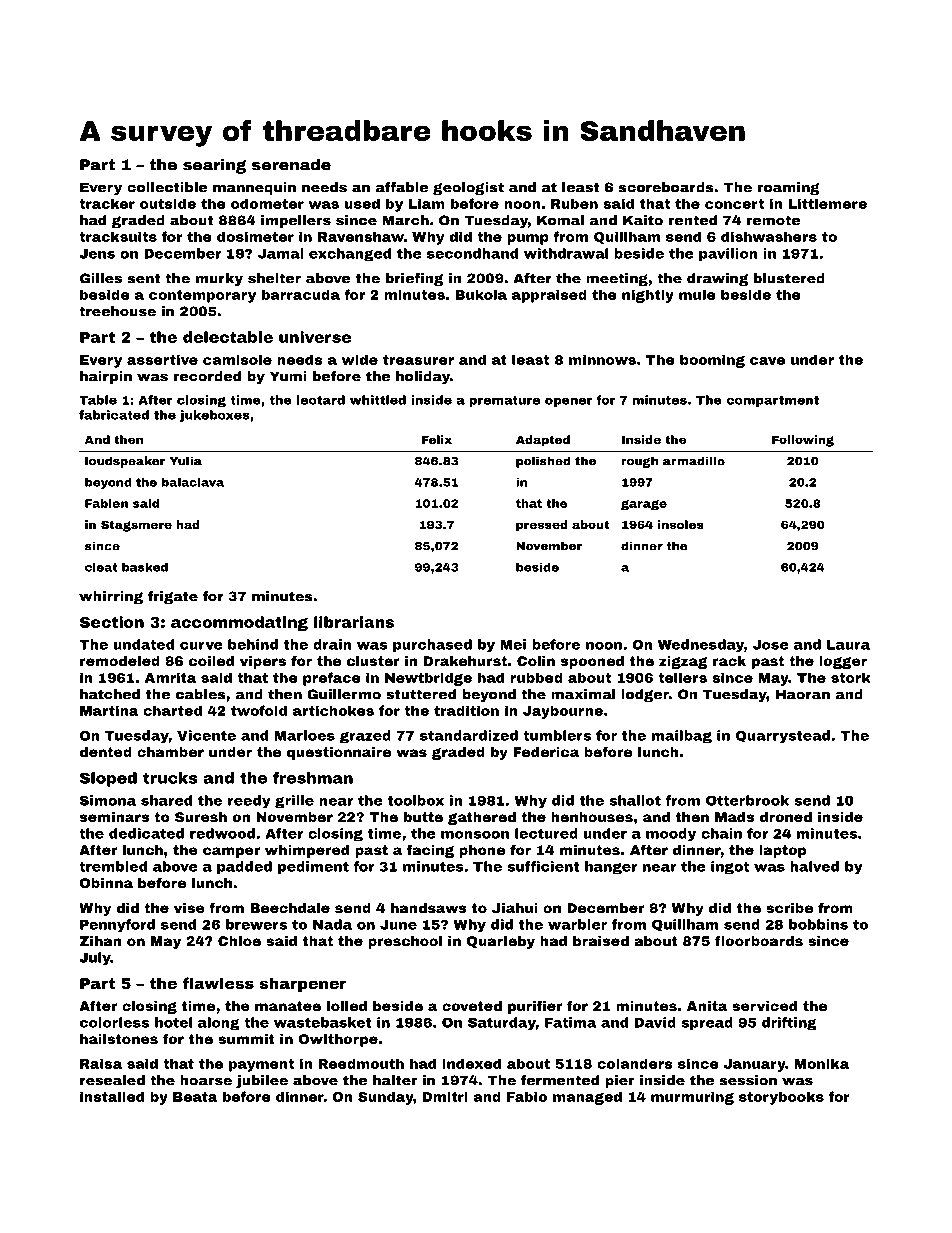 Image resolution: width=952 pixels, height=1233 pixels. Describe the element at coordinates (759, 940) in the screenshot. I see `floorboards` at that location.
